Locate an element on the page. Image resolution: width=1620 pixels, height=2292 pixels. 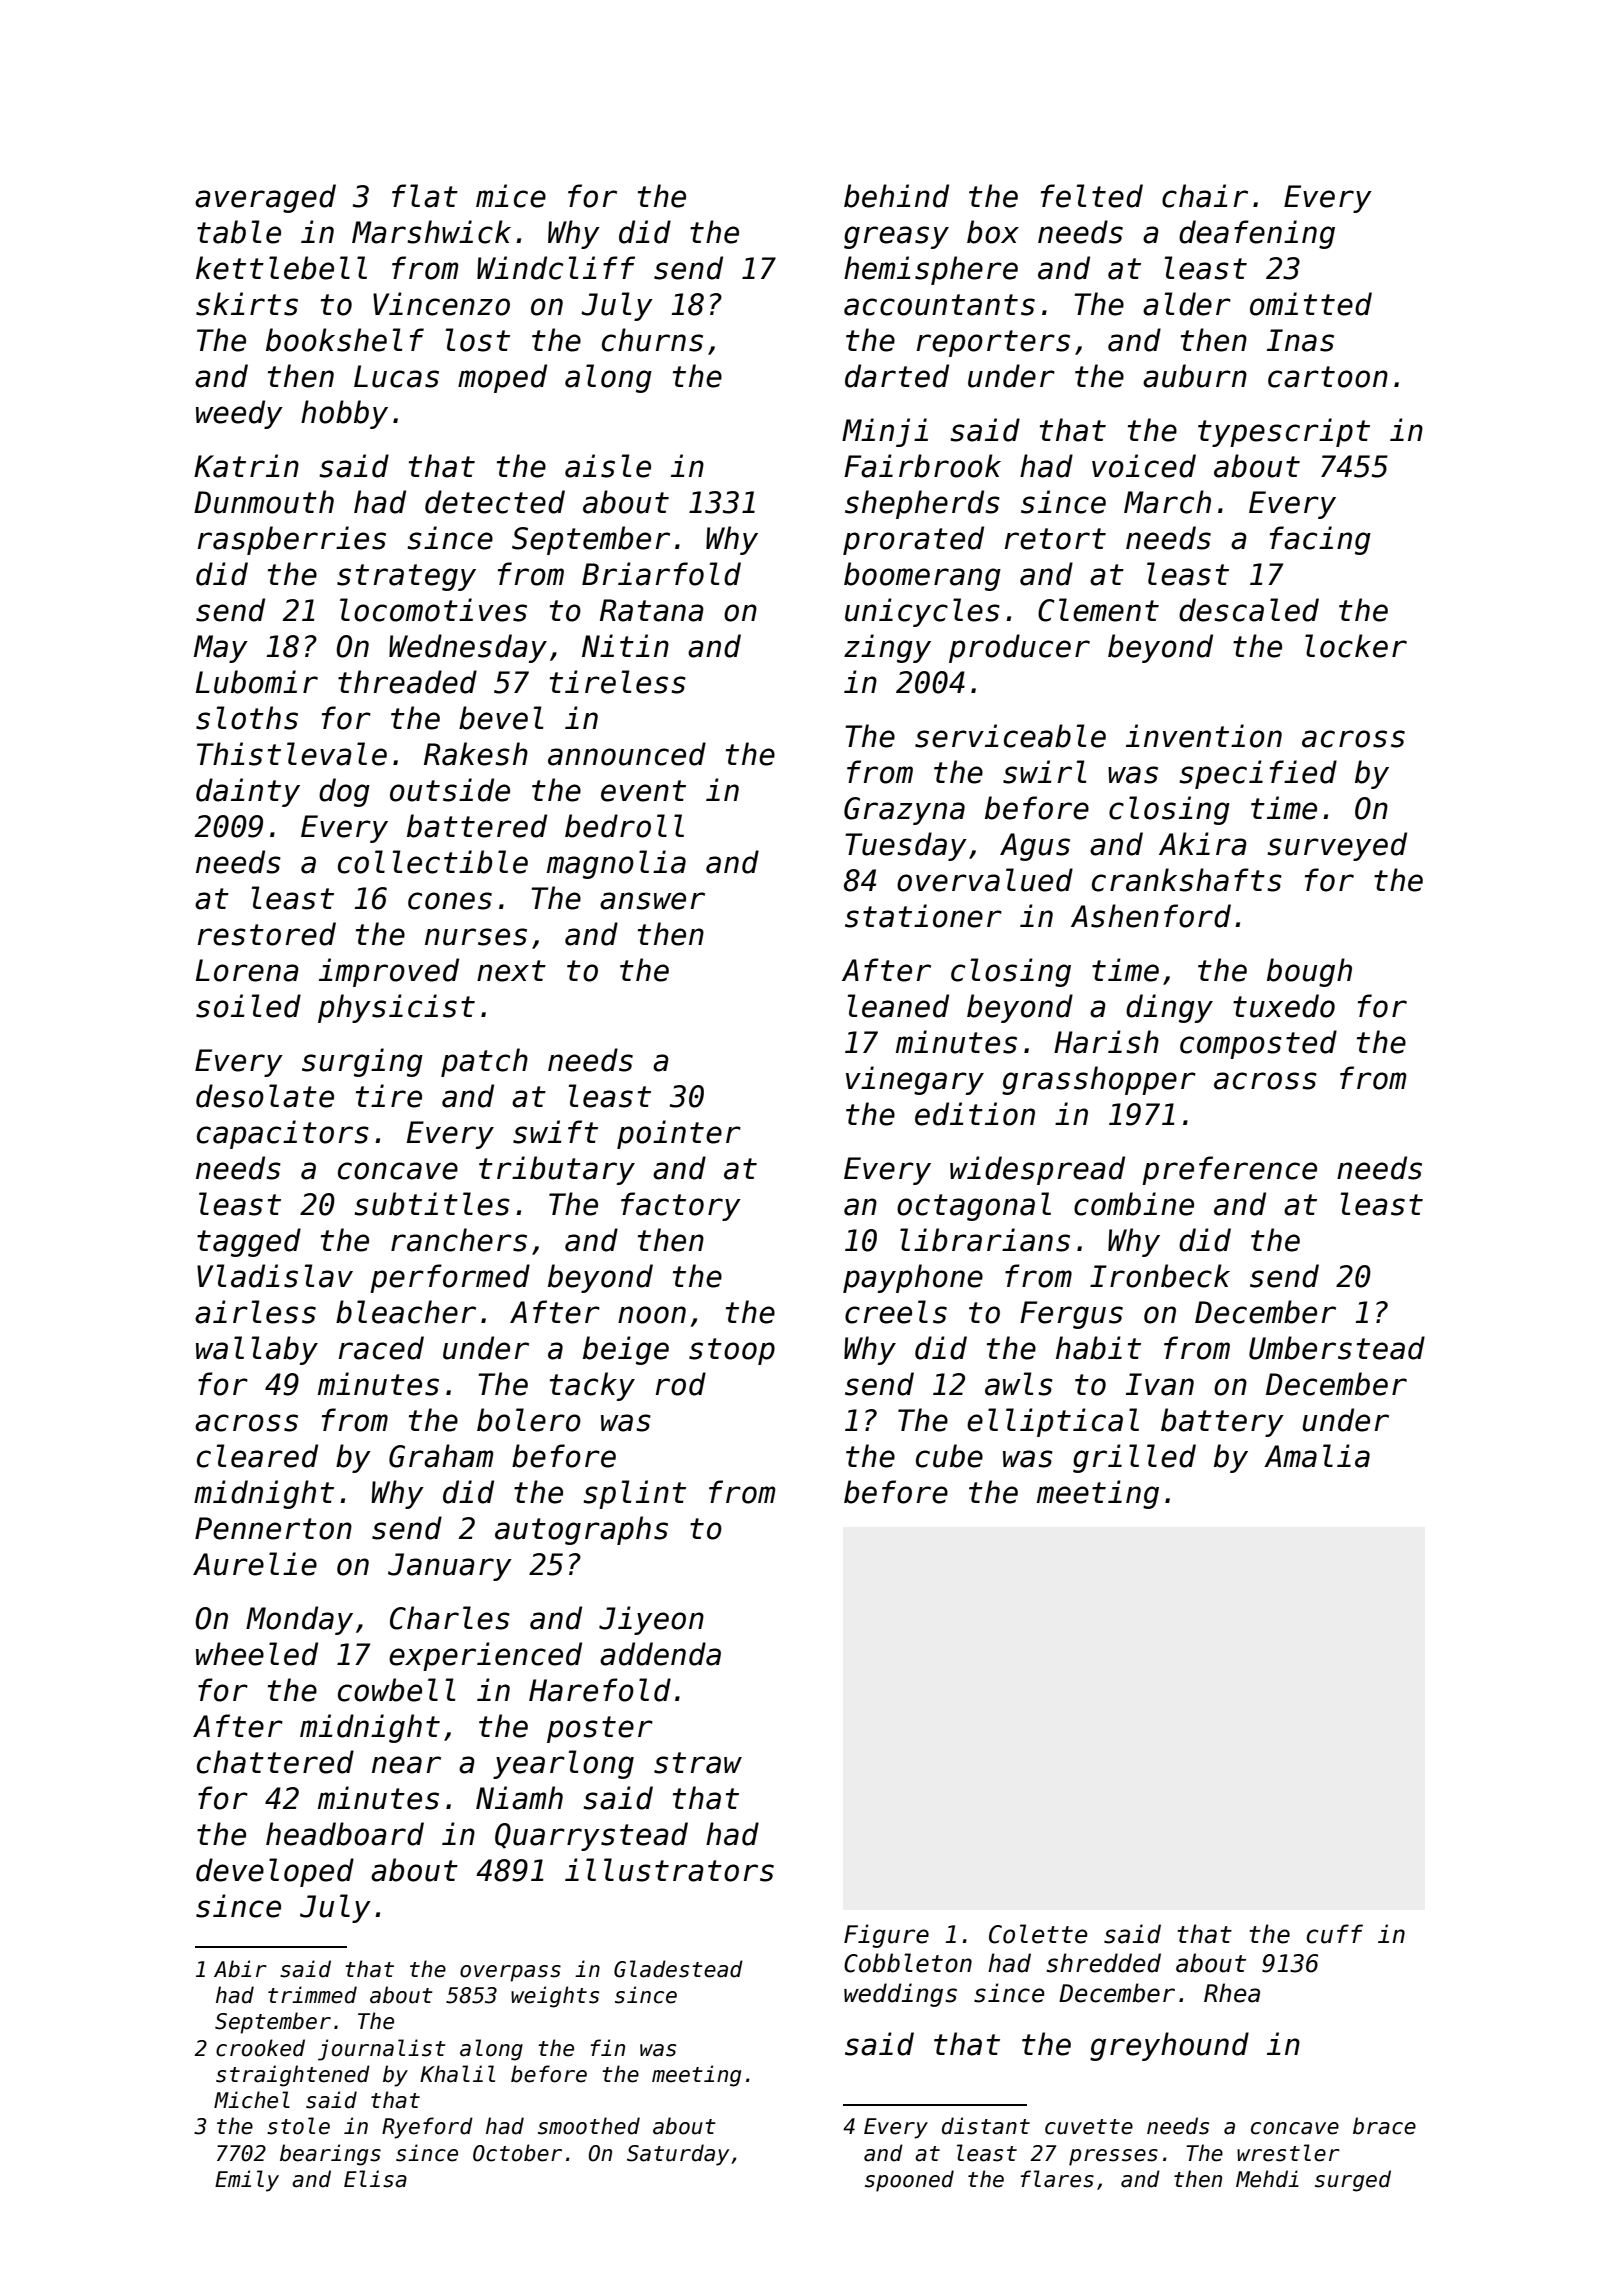
Ashenford is located at coordinates (1151, 916).
